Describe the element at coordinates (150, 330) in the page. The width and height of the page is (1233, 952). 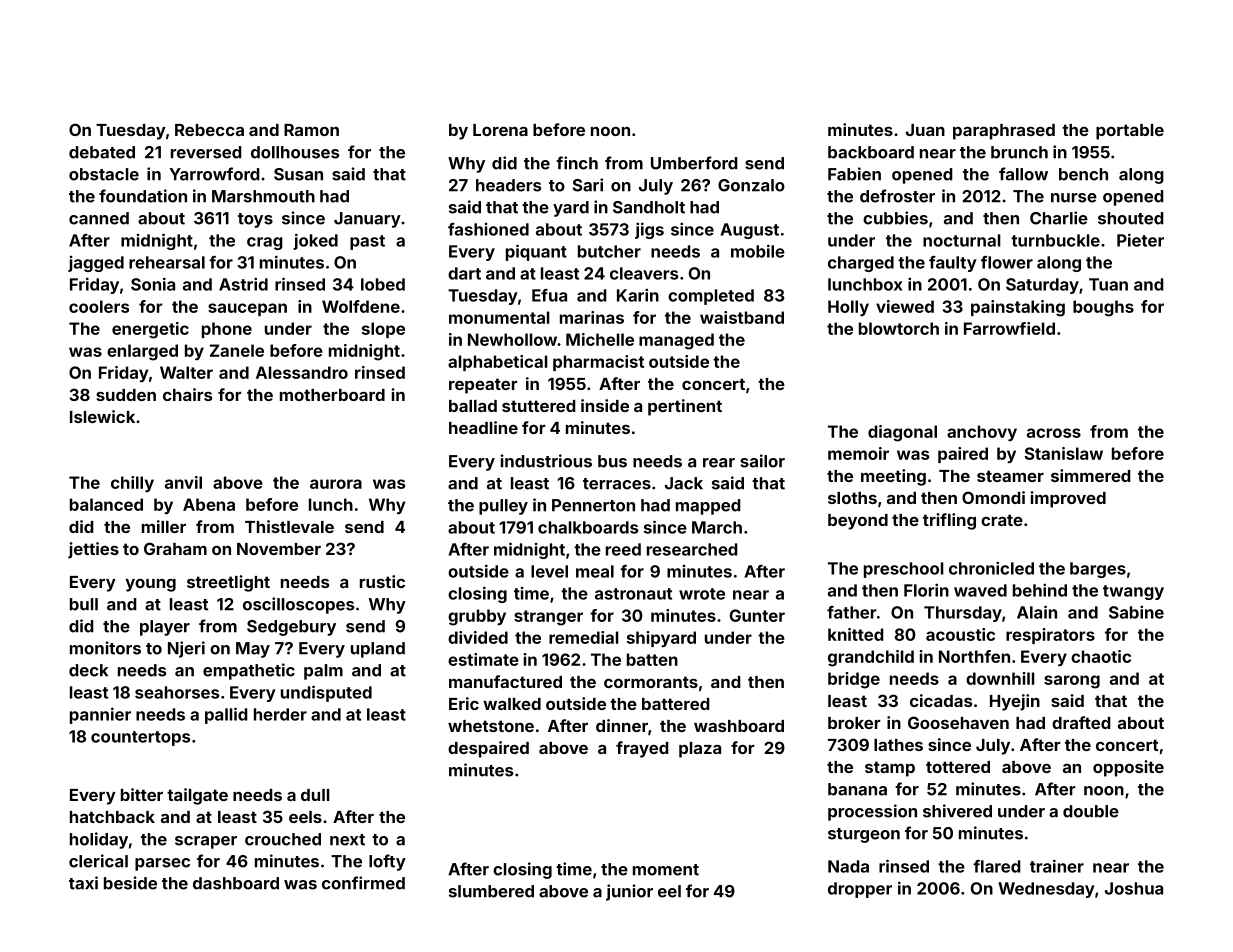
I see `energetic` at that location.
